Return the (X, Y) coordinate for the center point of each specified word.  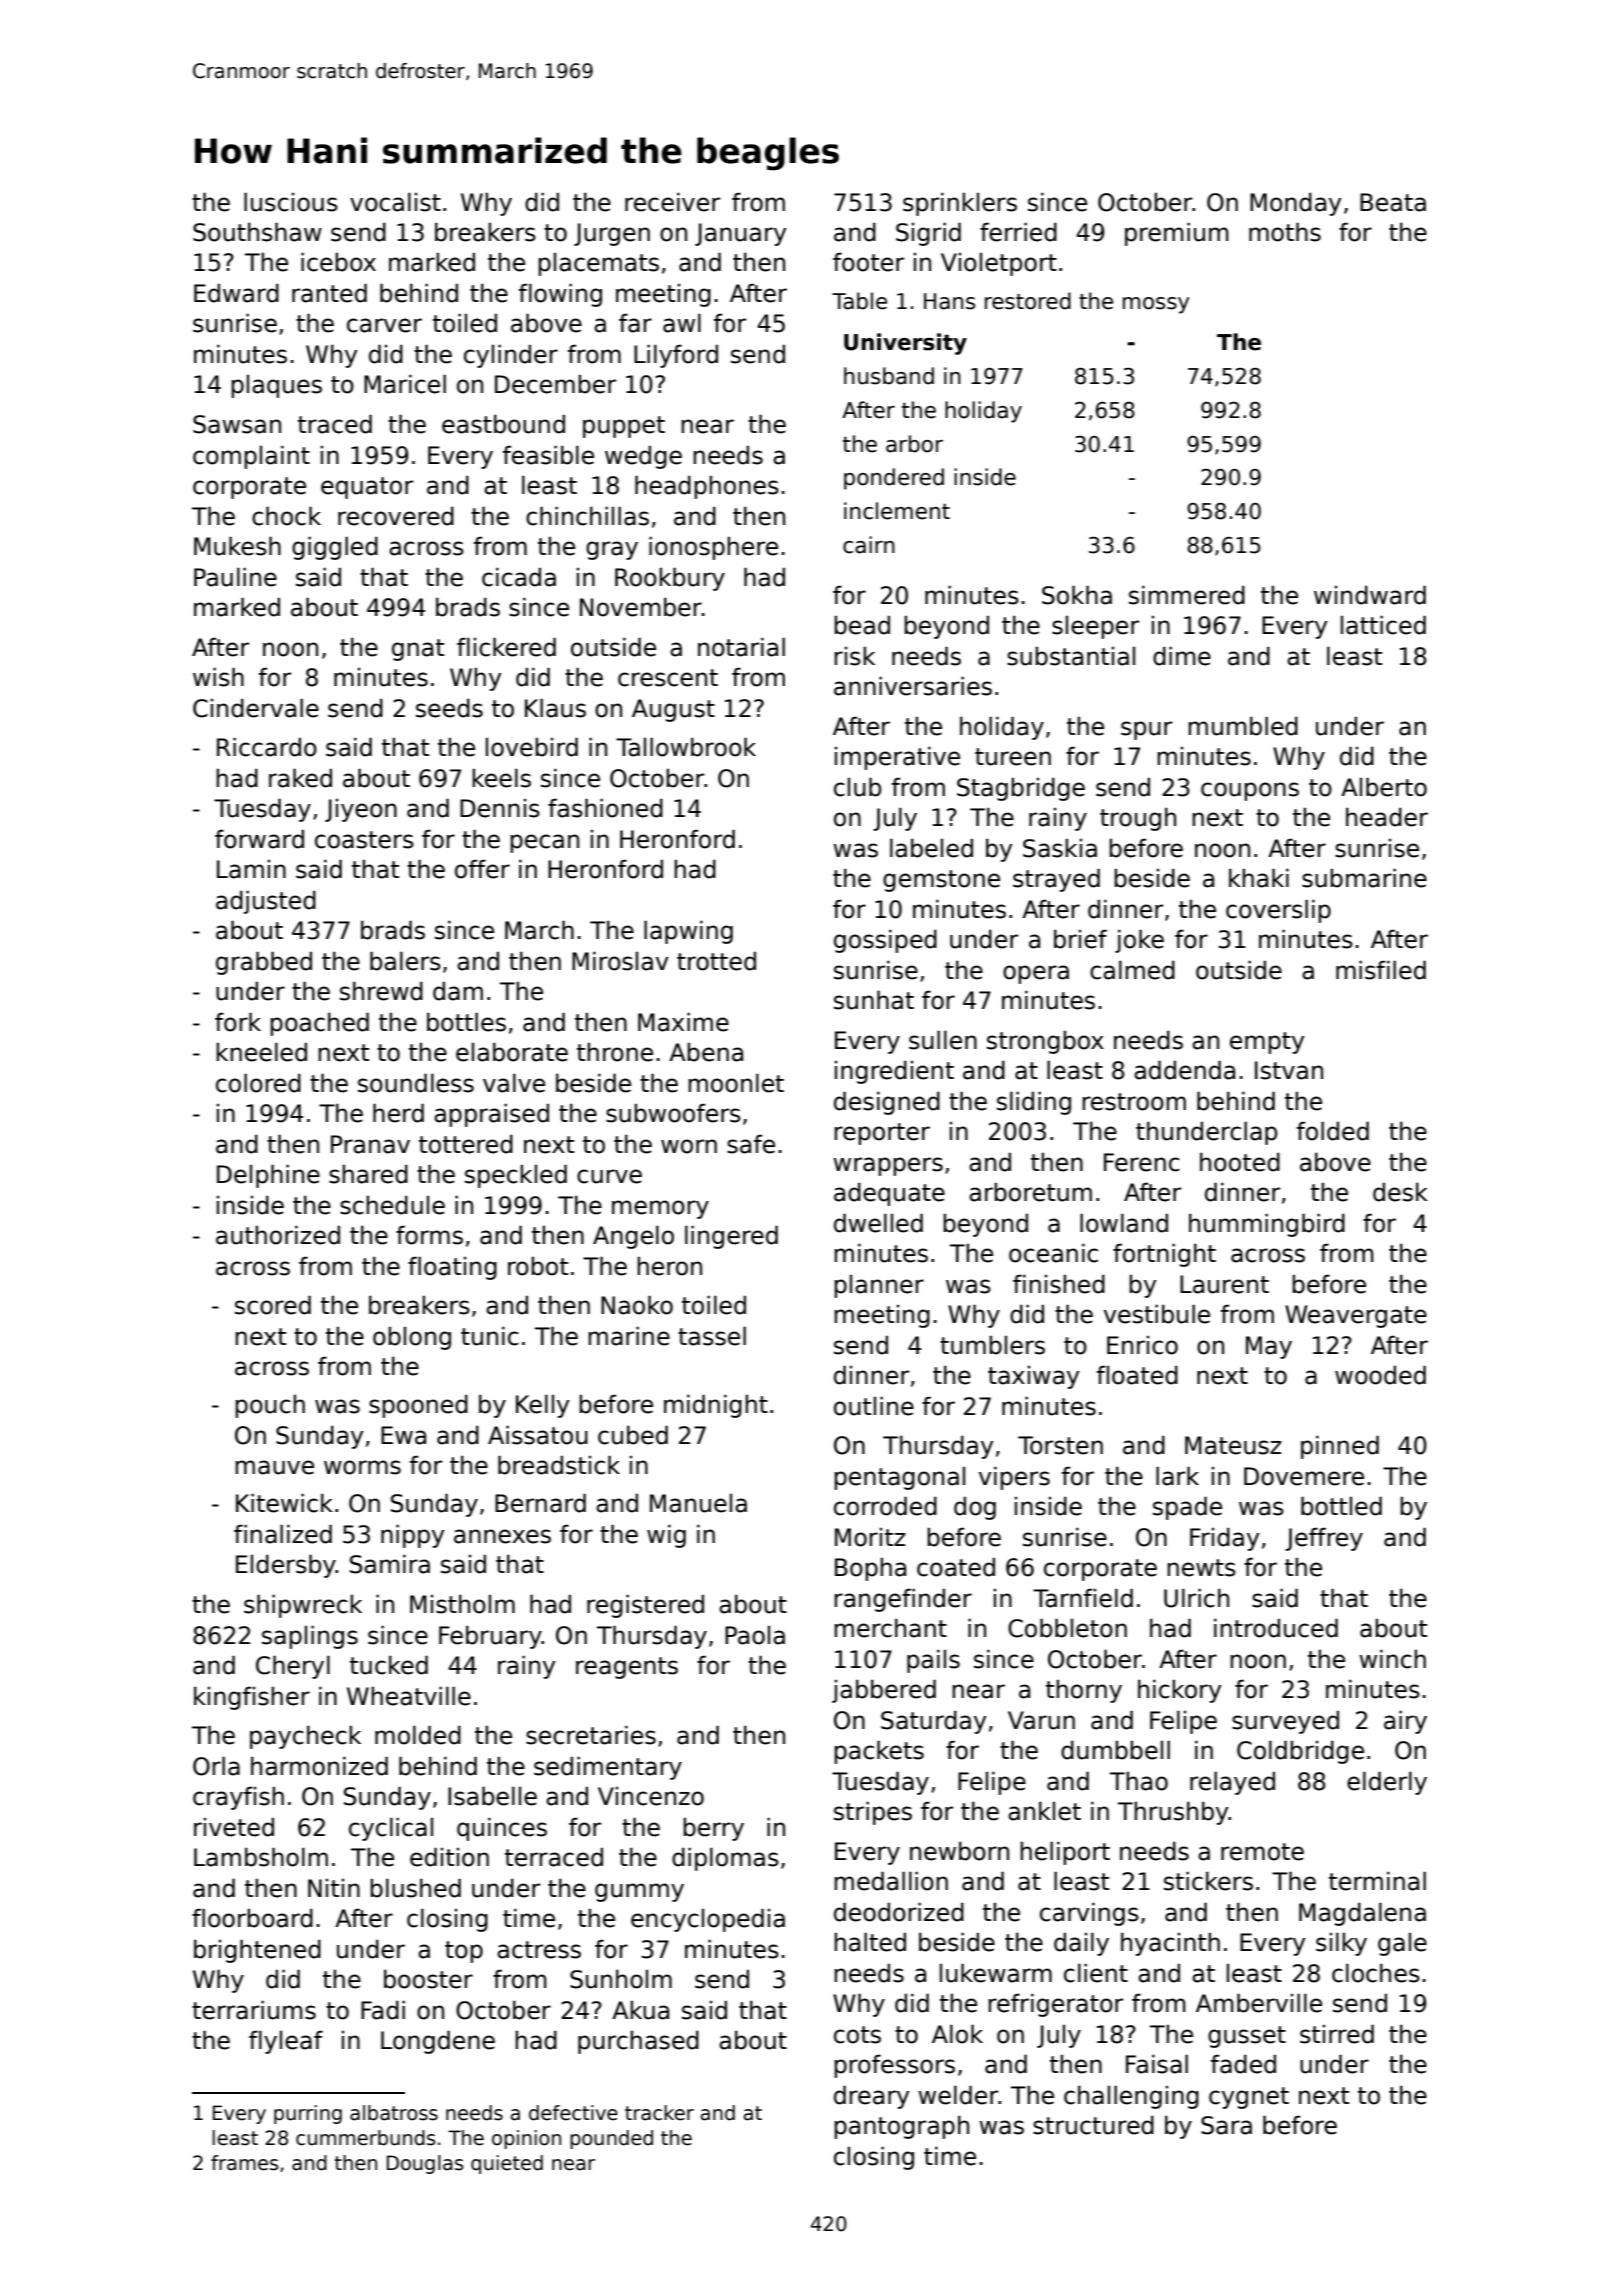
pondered (894, 479)
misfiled (1381, 970)
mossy (1156, 305)
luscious (291, 202)
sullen (943, 1040)
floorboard (252, 1918)
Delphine (268, 1176)
